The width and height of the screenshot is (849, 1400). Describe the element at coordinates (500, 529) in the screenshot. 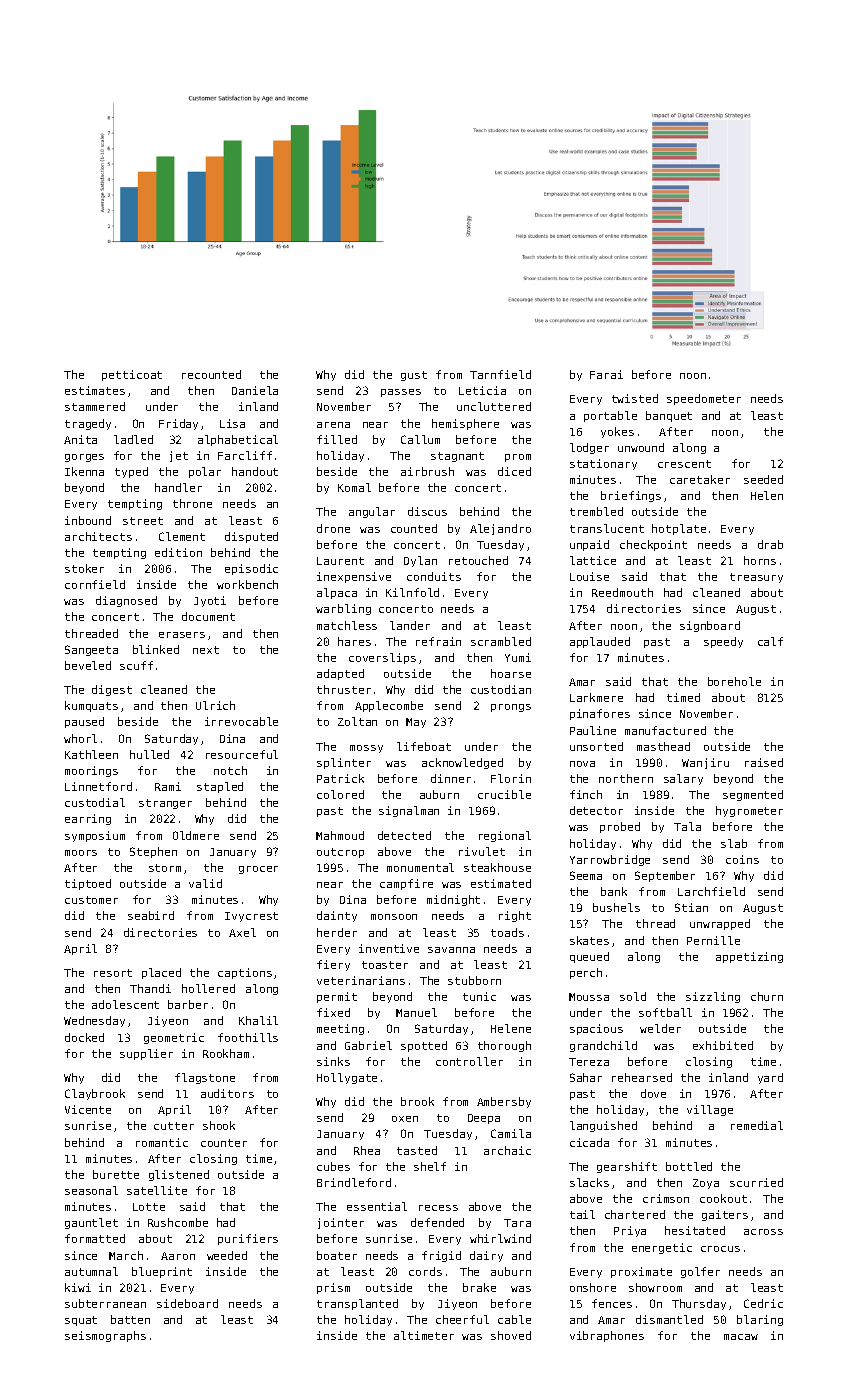

I see `Alejandro` at that location.
